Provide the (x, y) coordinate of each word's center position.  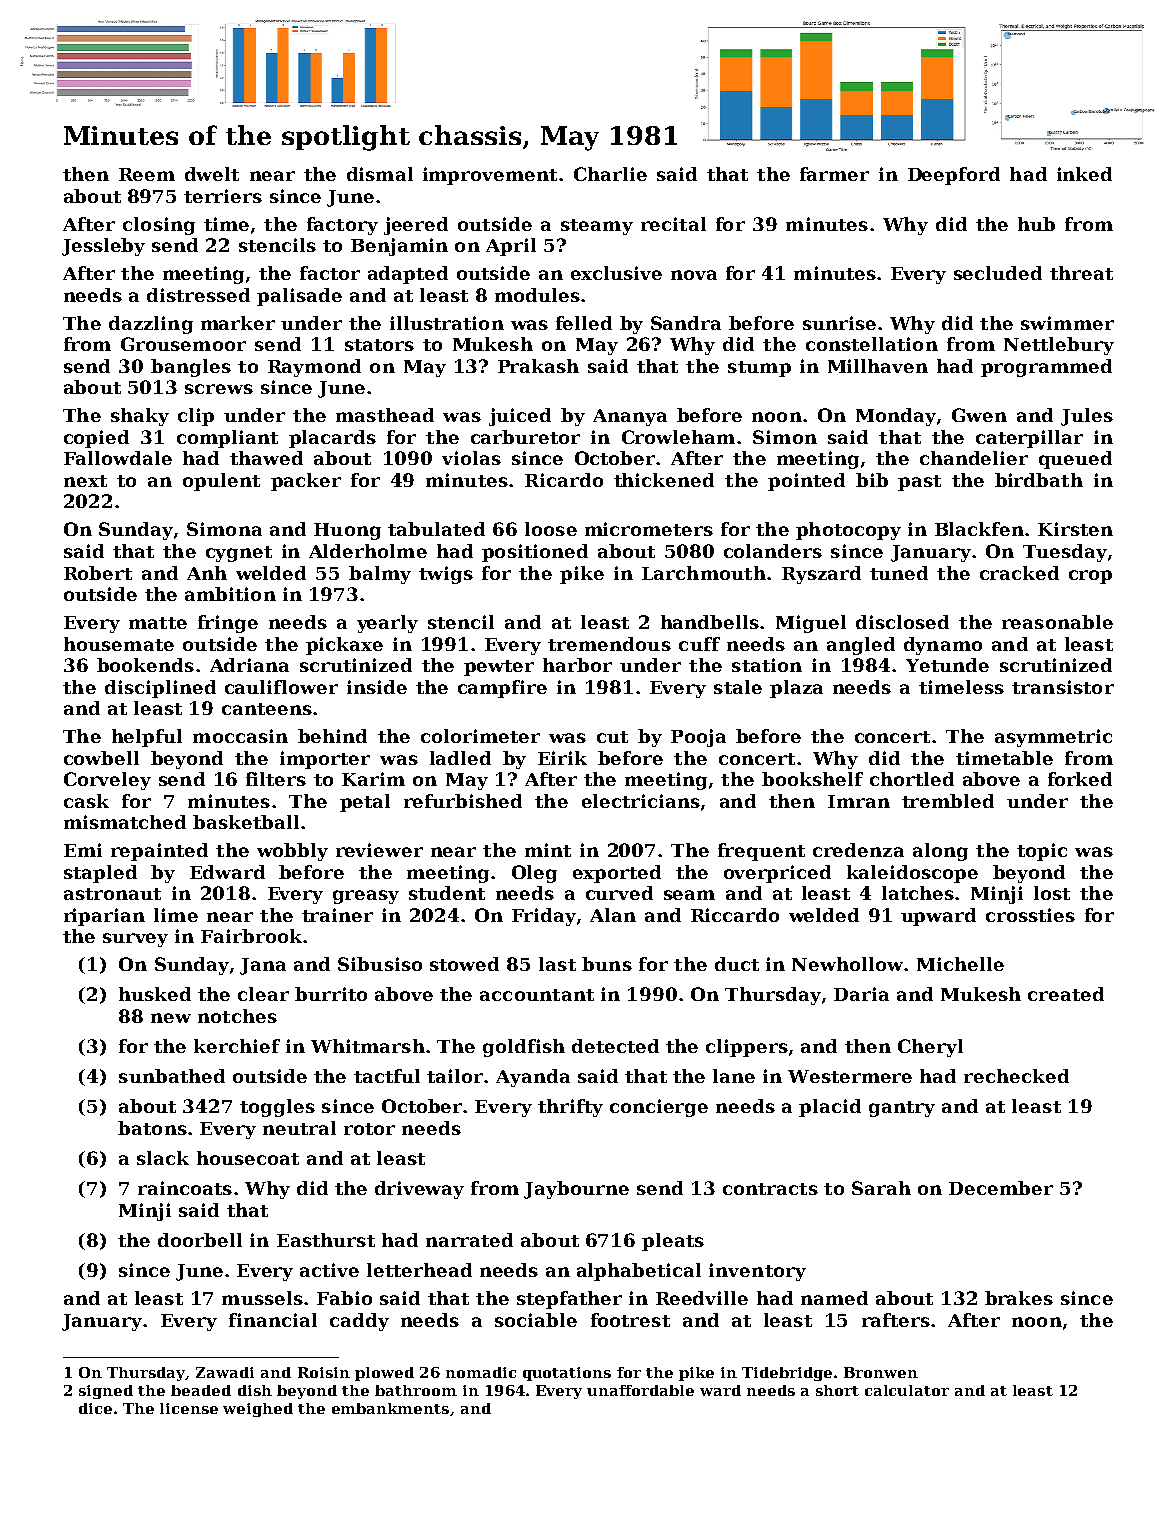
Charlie (610, 174)
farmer (834, 174)
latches (918, 893)
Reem (147, 174)
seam (689, 895)
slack (163, 1158)
